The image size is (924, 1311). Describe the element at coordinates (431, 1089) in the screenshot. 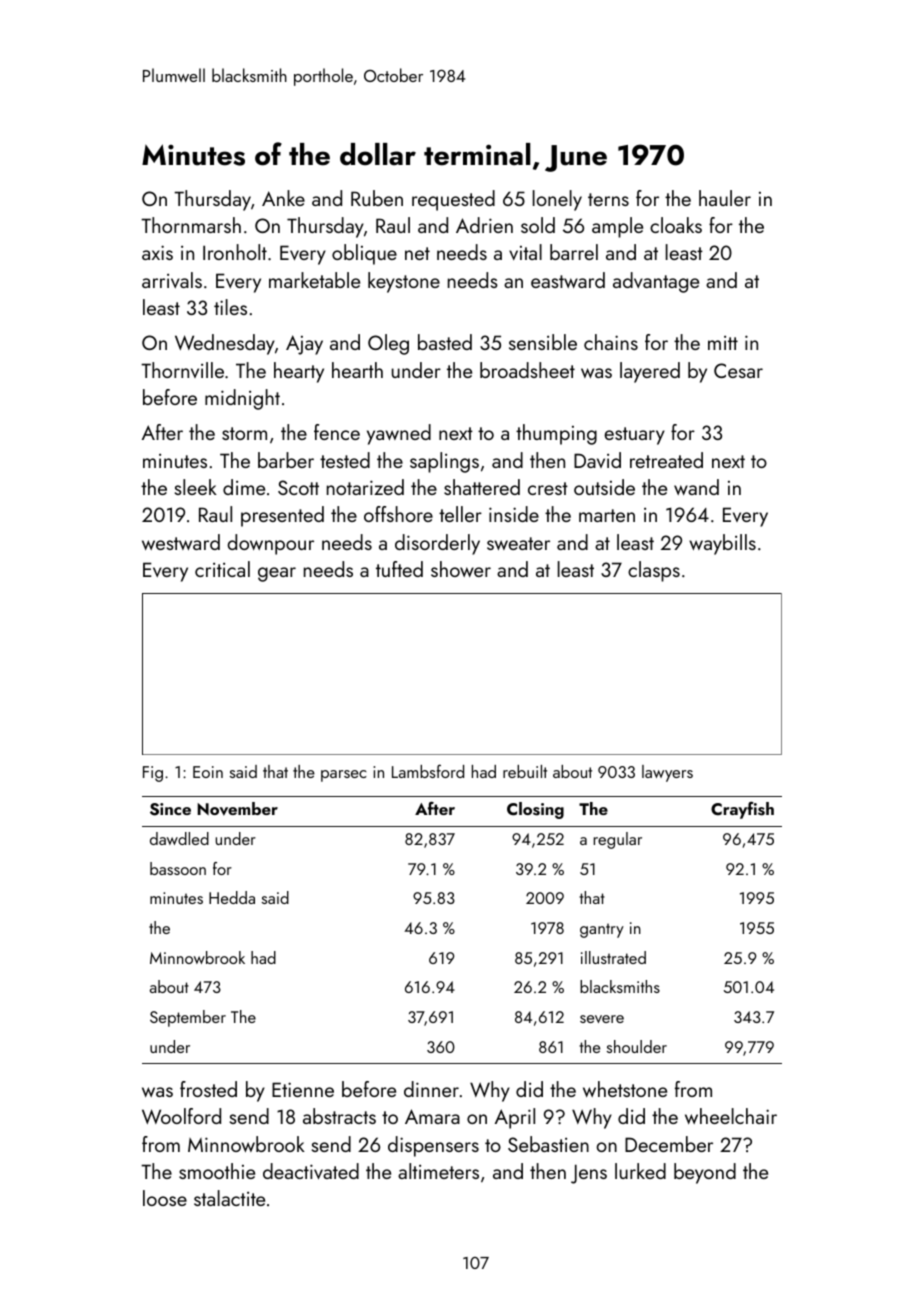

I see `dinner` at that location.
